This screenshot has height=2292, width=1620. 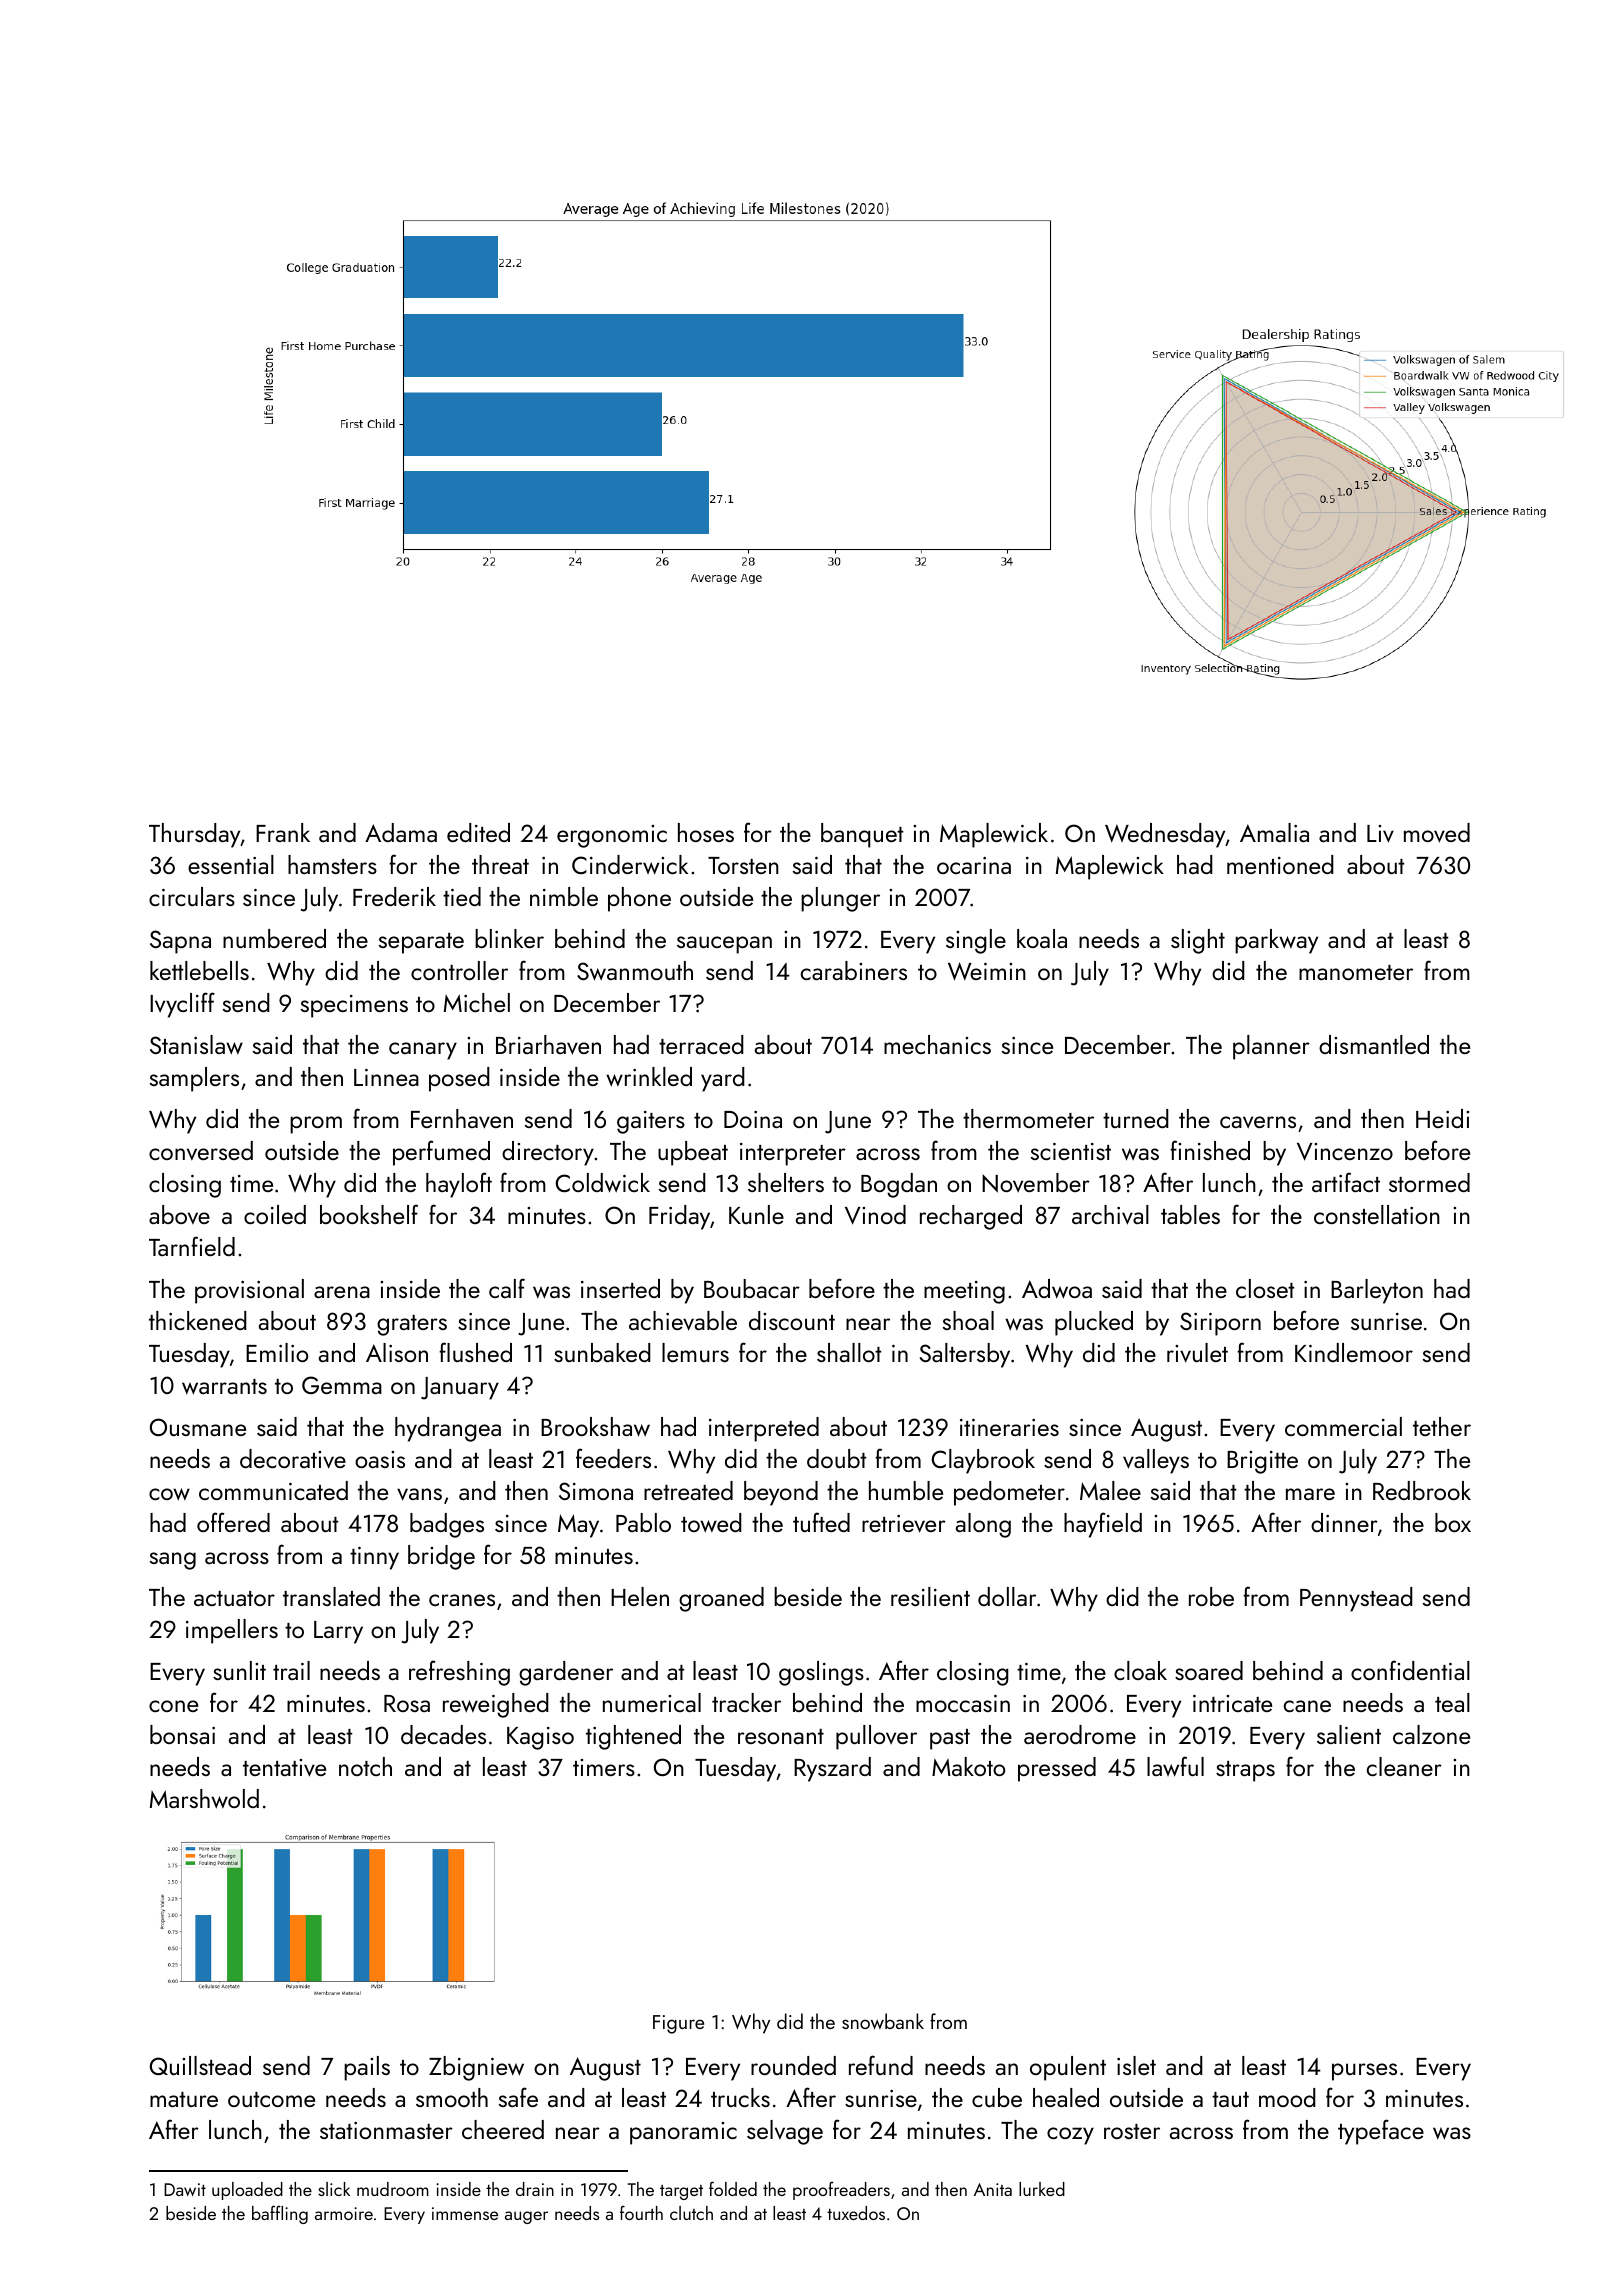 What do you see at coordinates (334, 2189) in the screenshot?
I see `slick` at bounding box center [334, 2189].
